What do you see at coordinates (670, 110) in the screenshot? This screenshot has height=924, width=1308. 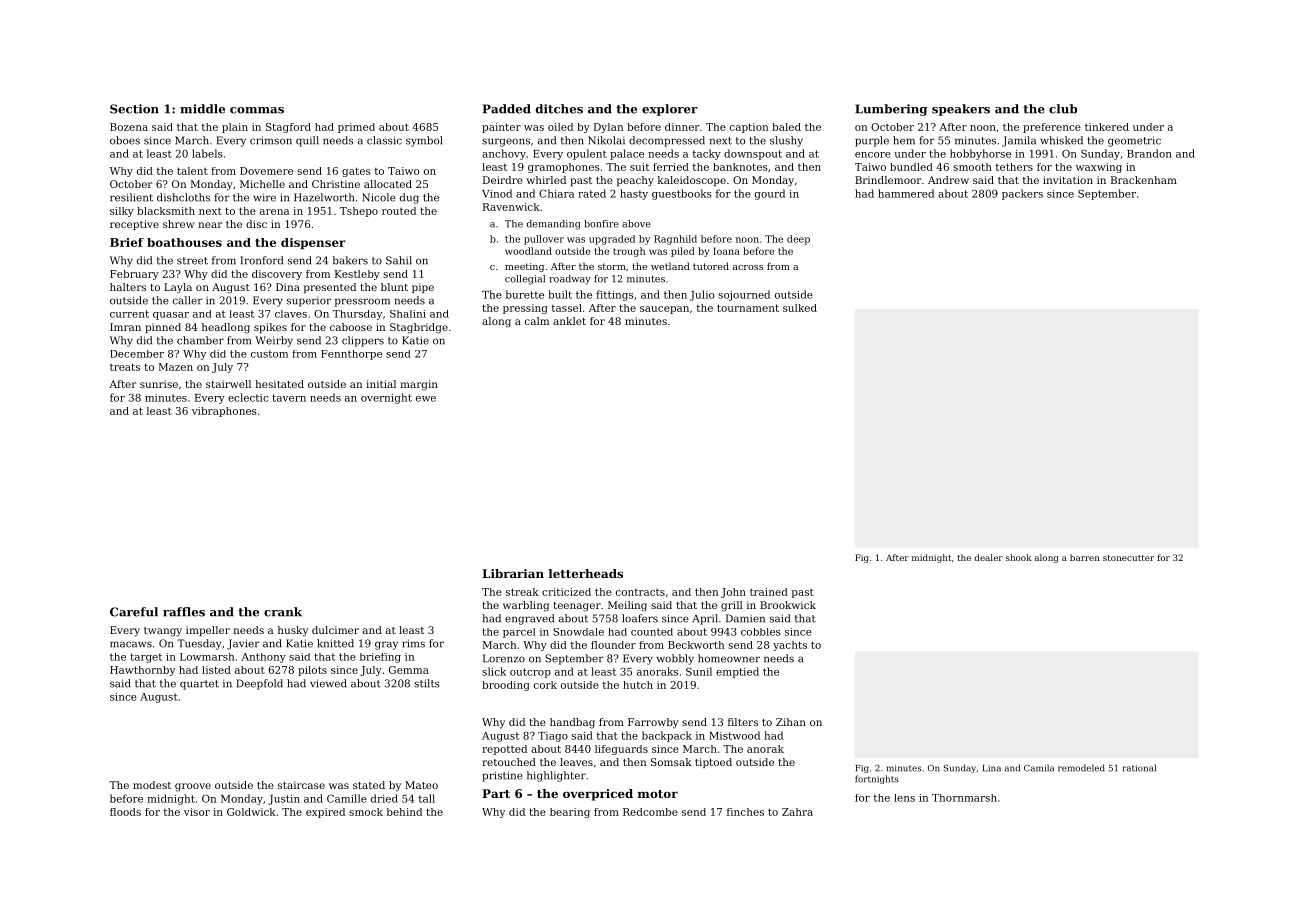 I see `explorer` at bounding box center [670, 110].
